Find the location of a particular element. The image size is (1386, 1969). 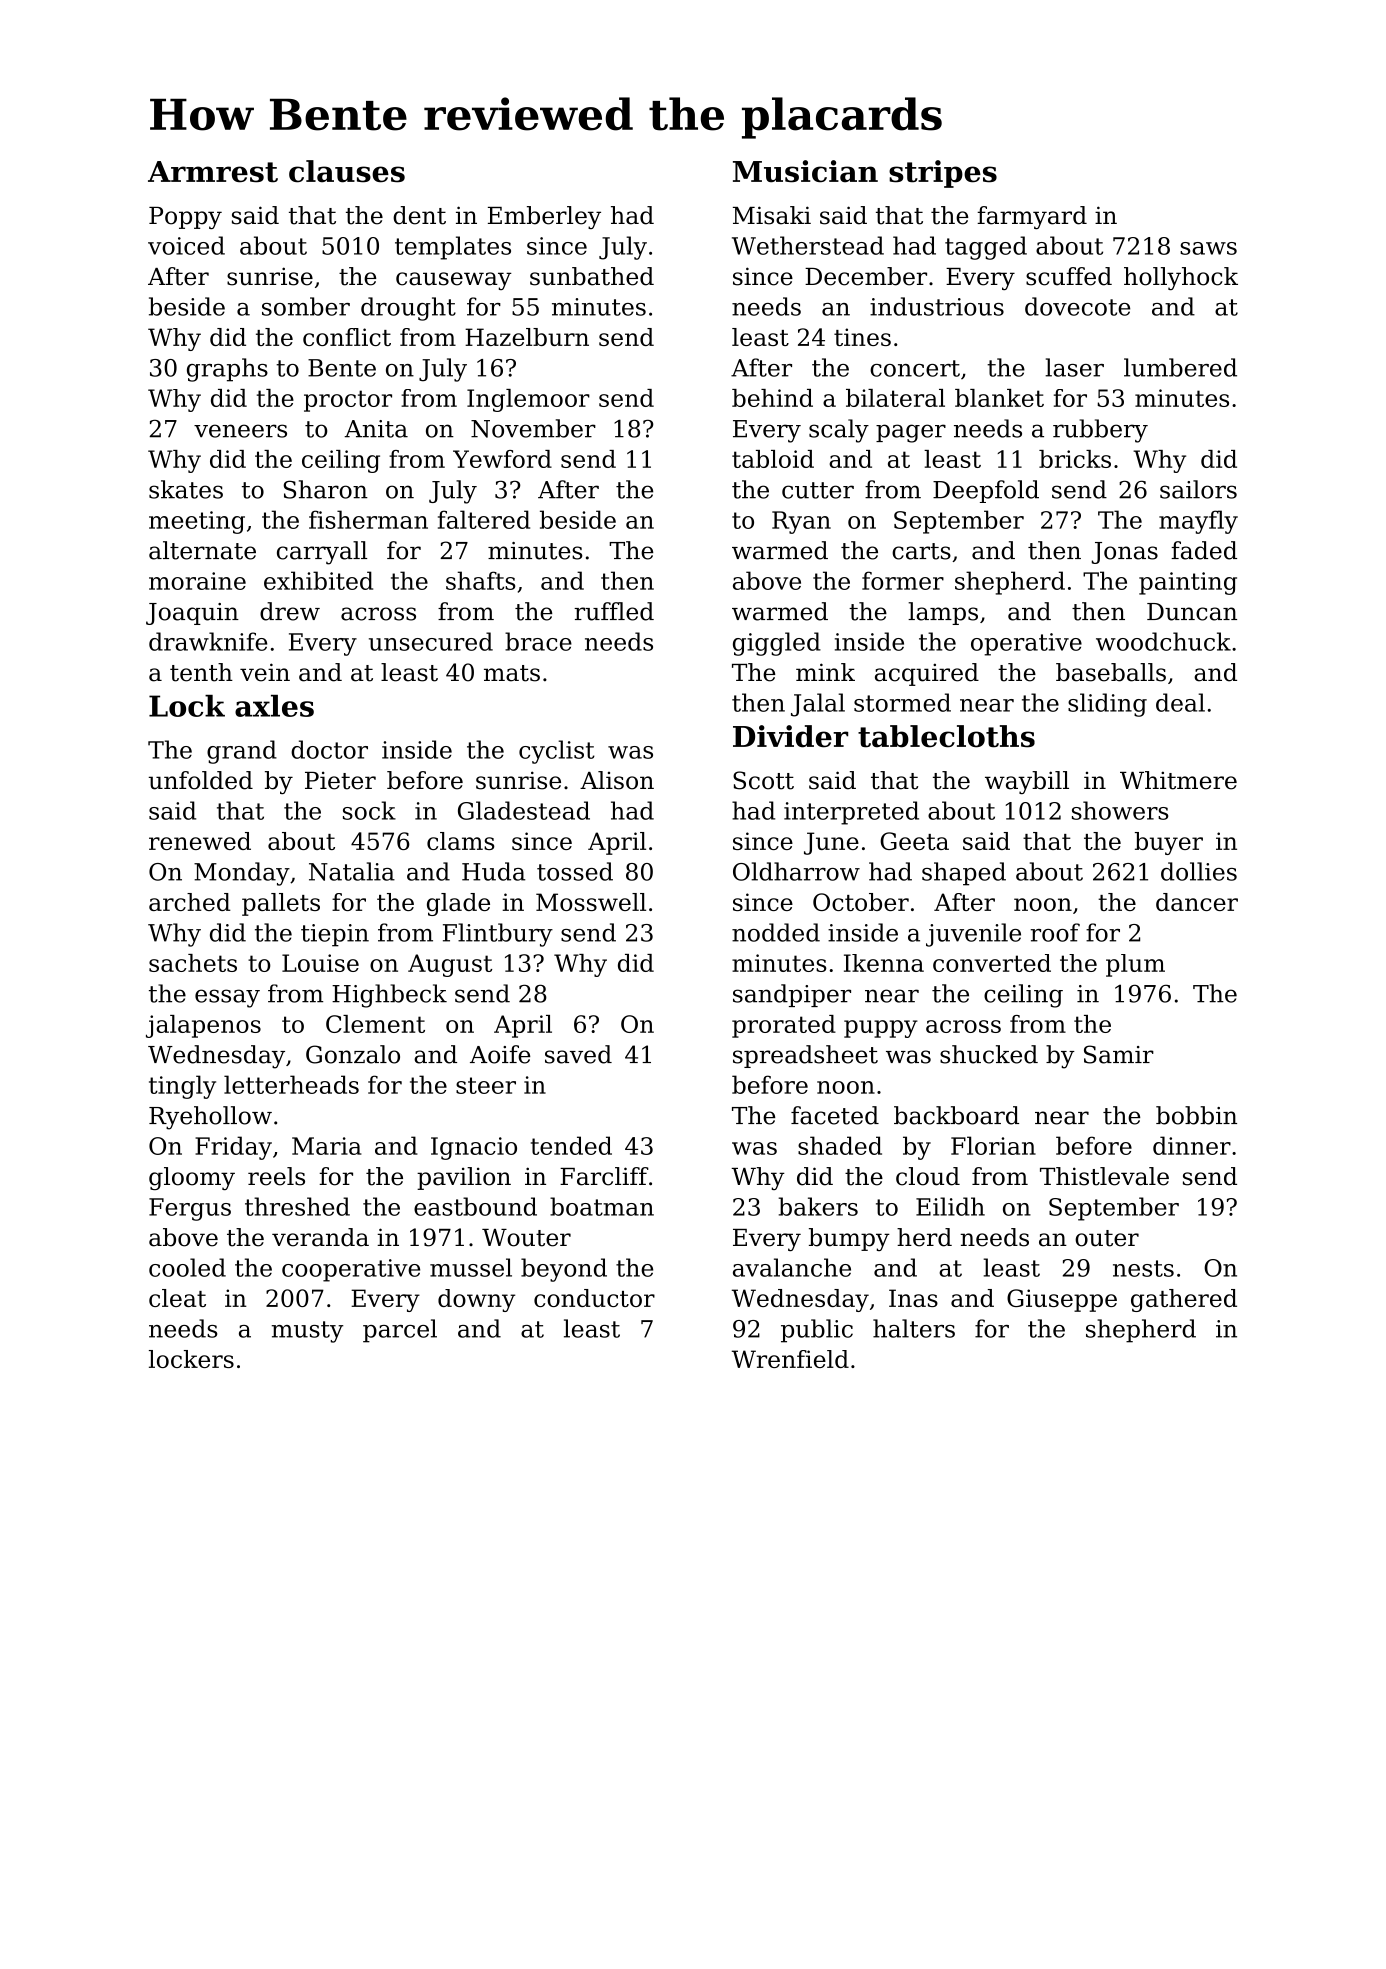

musty is located at coordinates (307, 1332).
